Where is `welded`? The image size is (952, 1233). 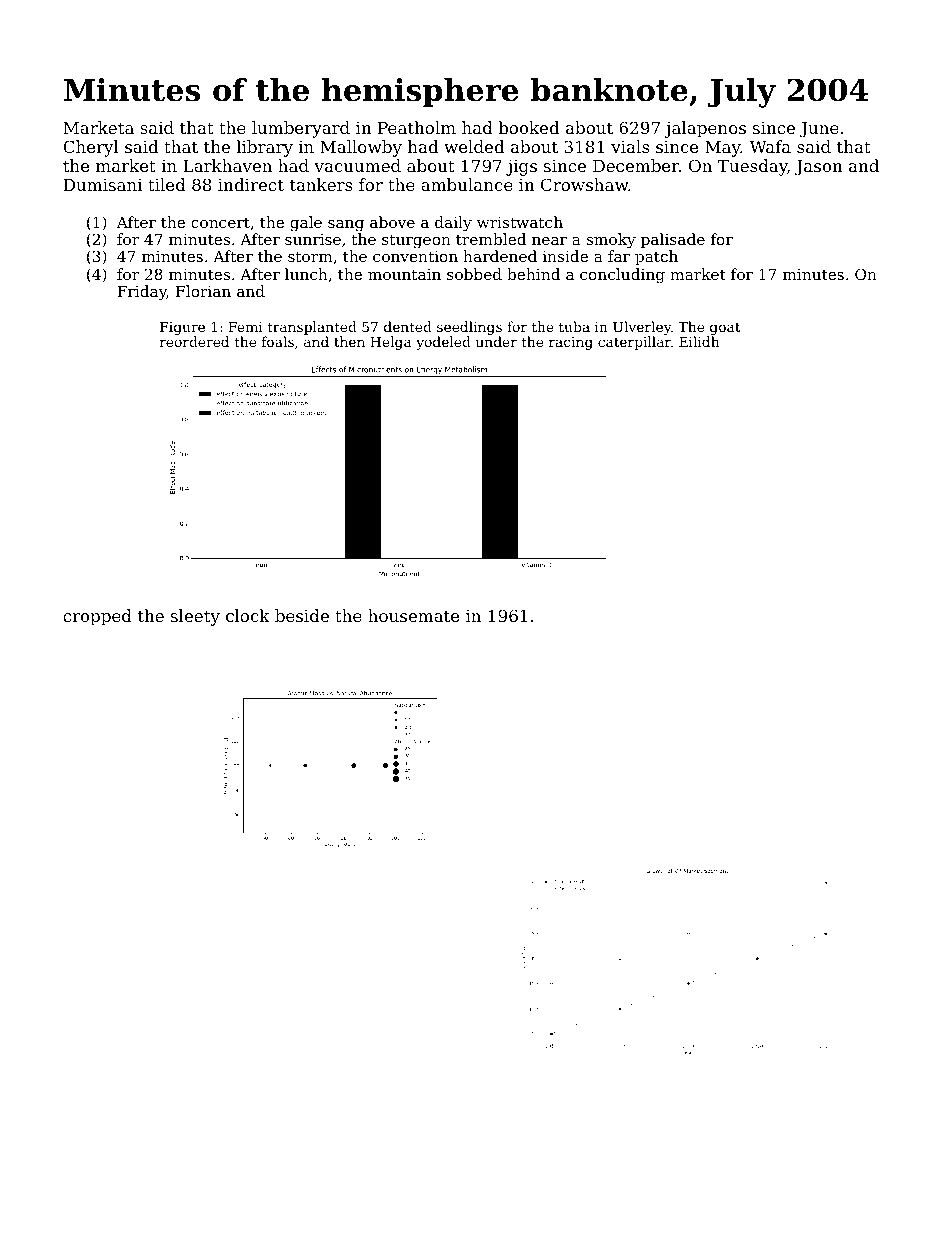
welded is located at coordinates (474, 146).
